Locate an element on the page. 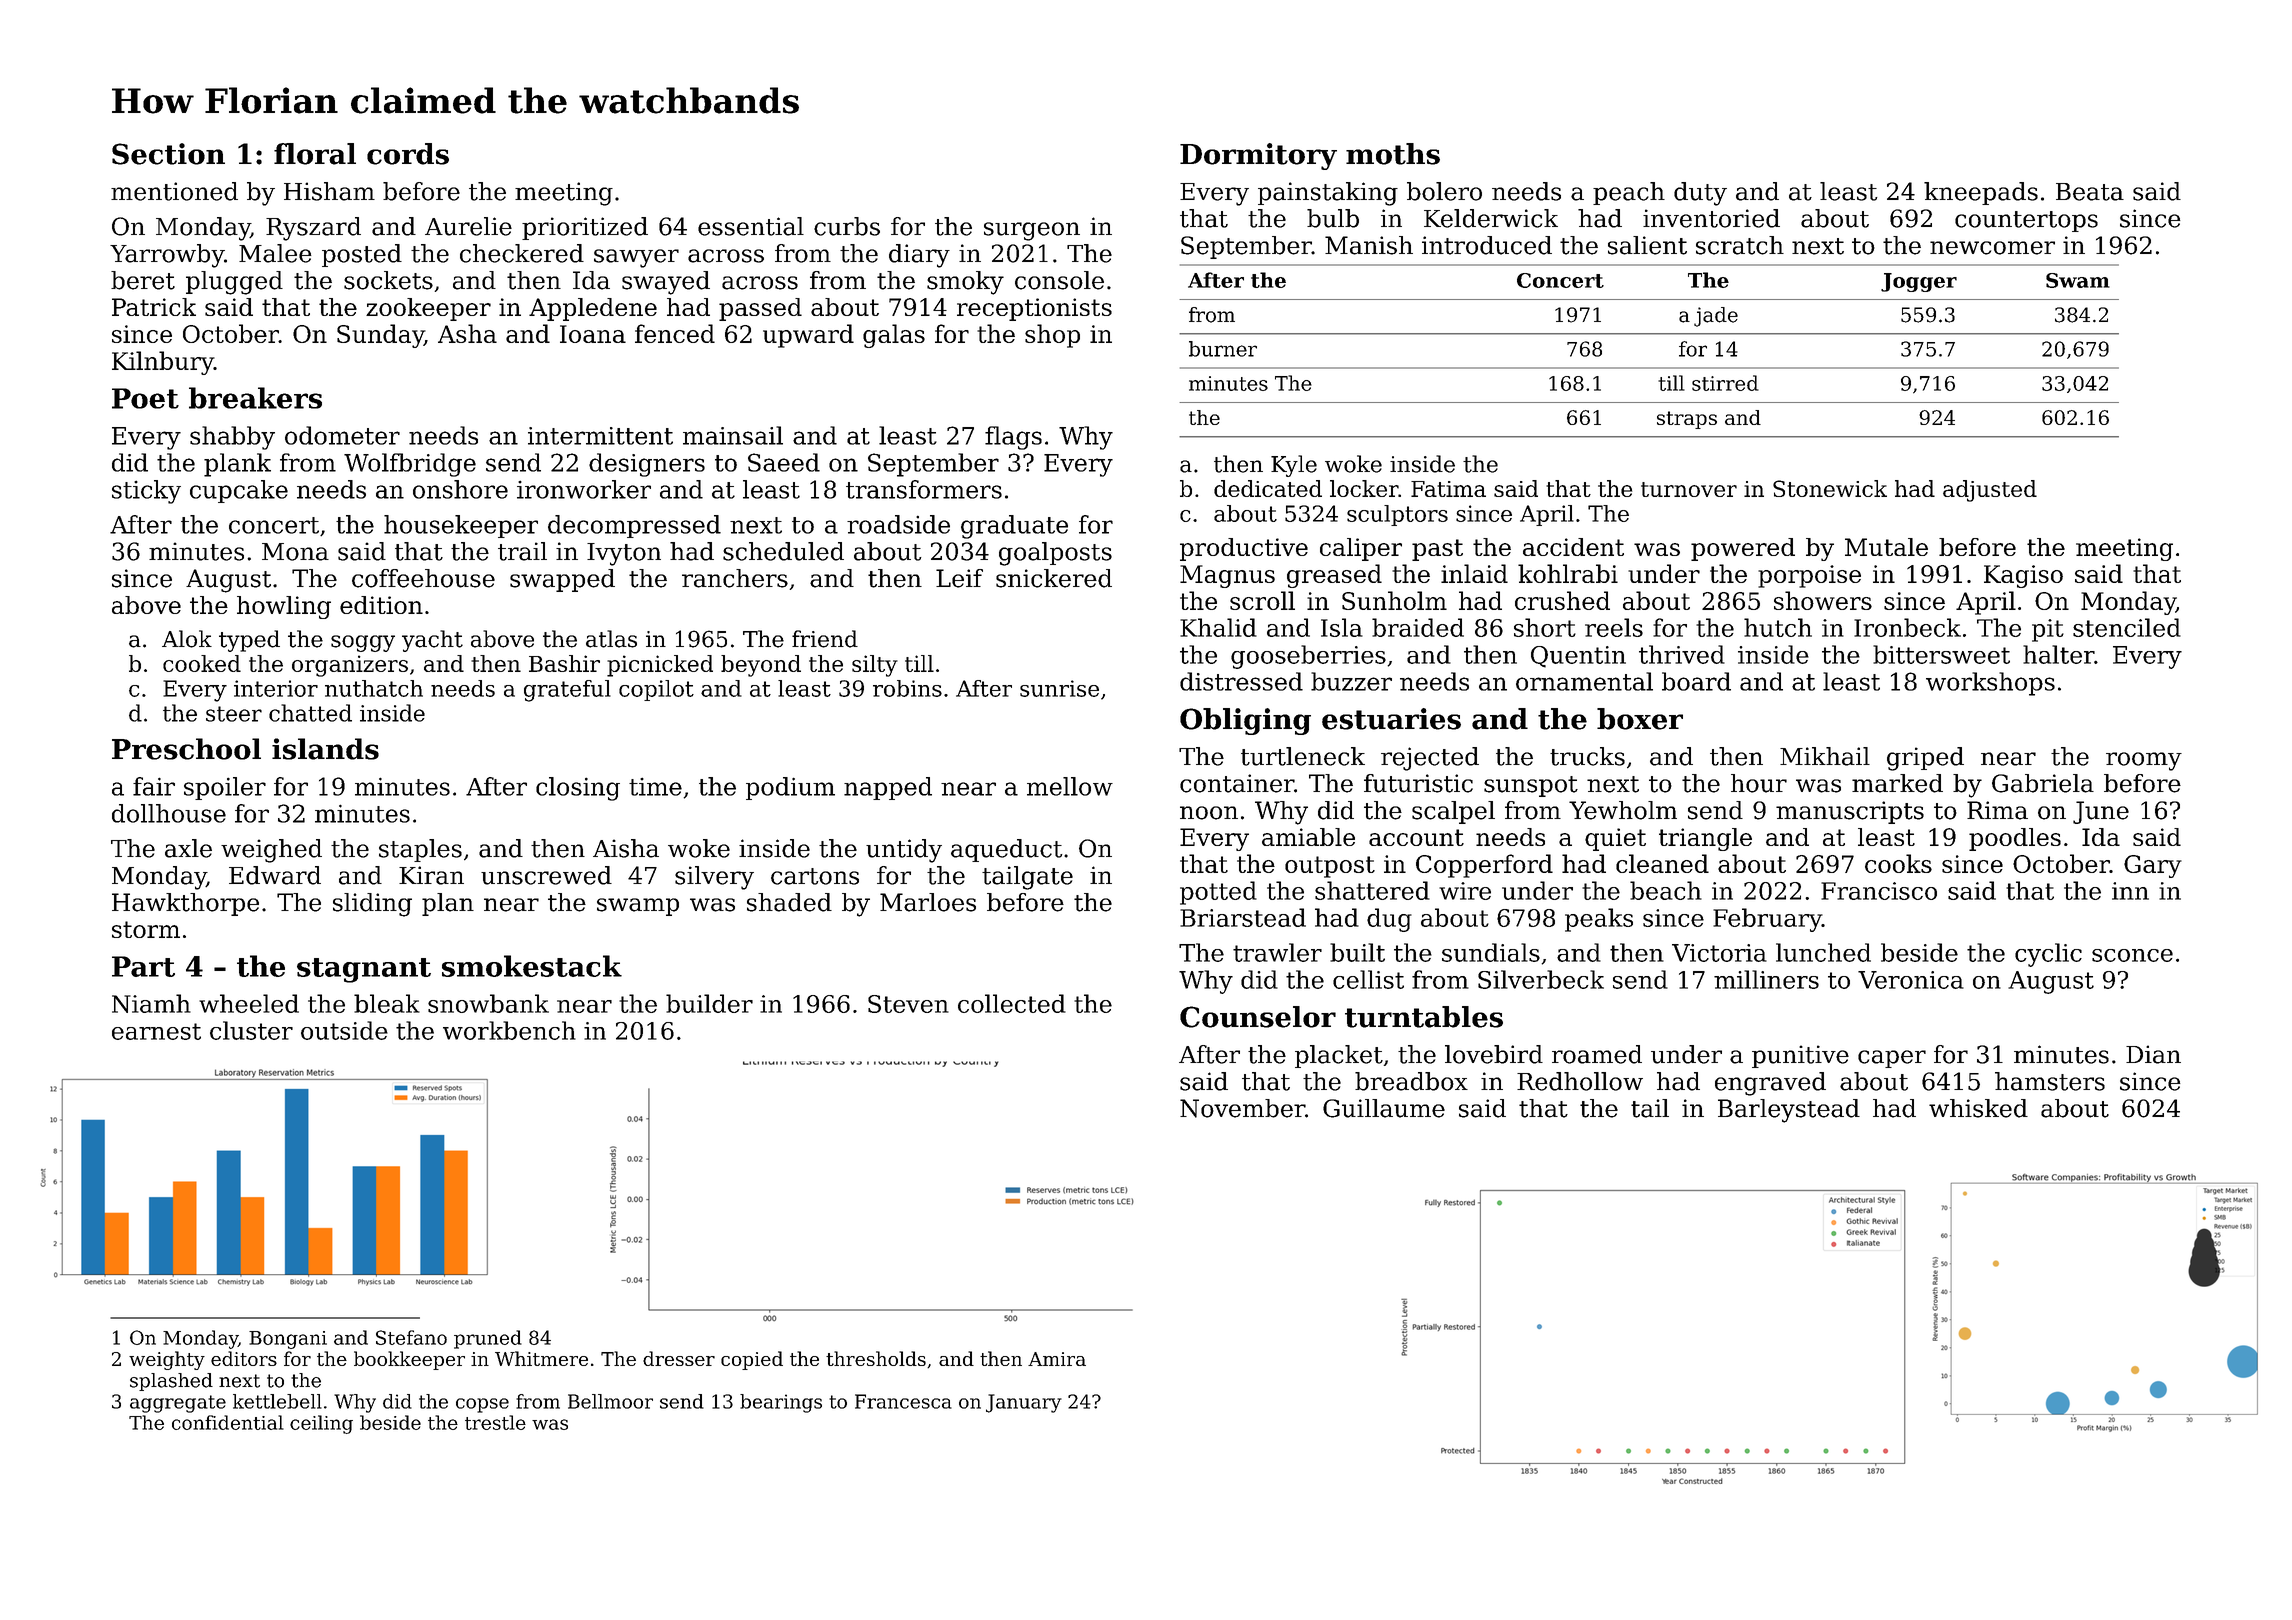  cords is located at coordinates (408, 154).
